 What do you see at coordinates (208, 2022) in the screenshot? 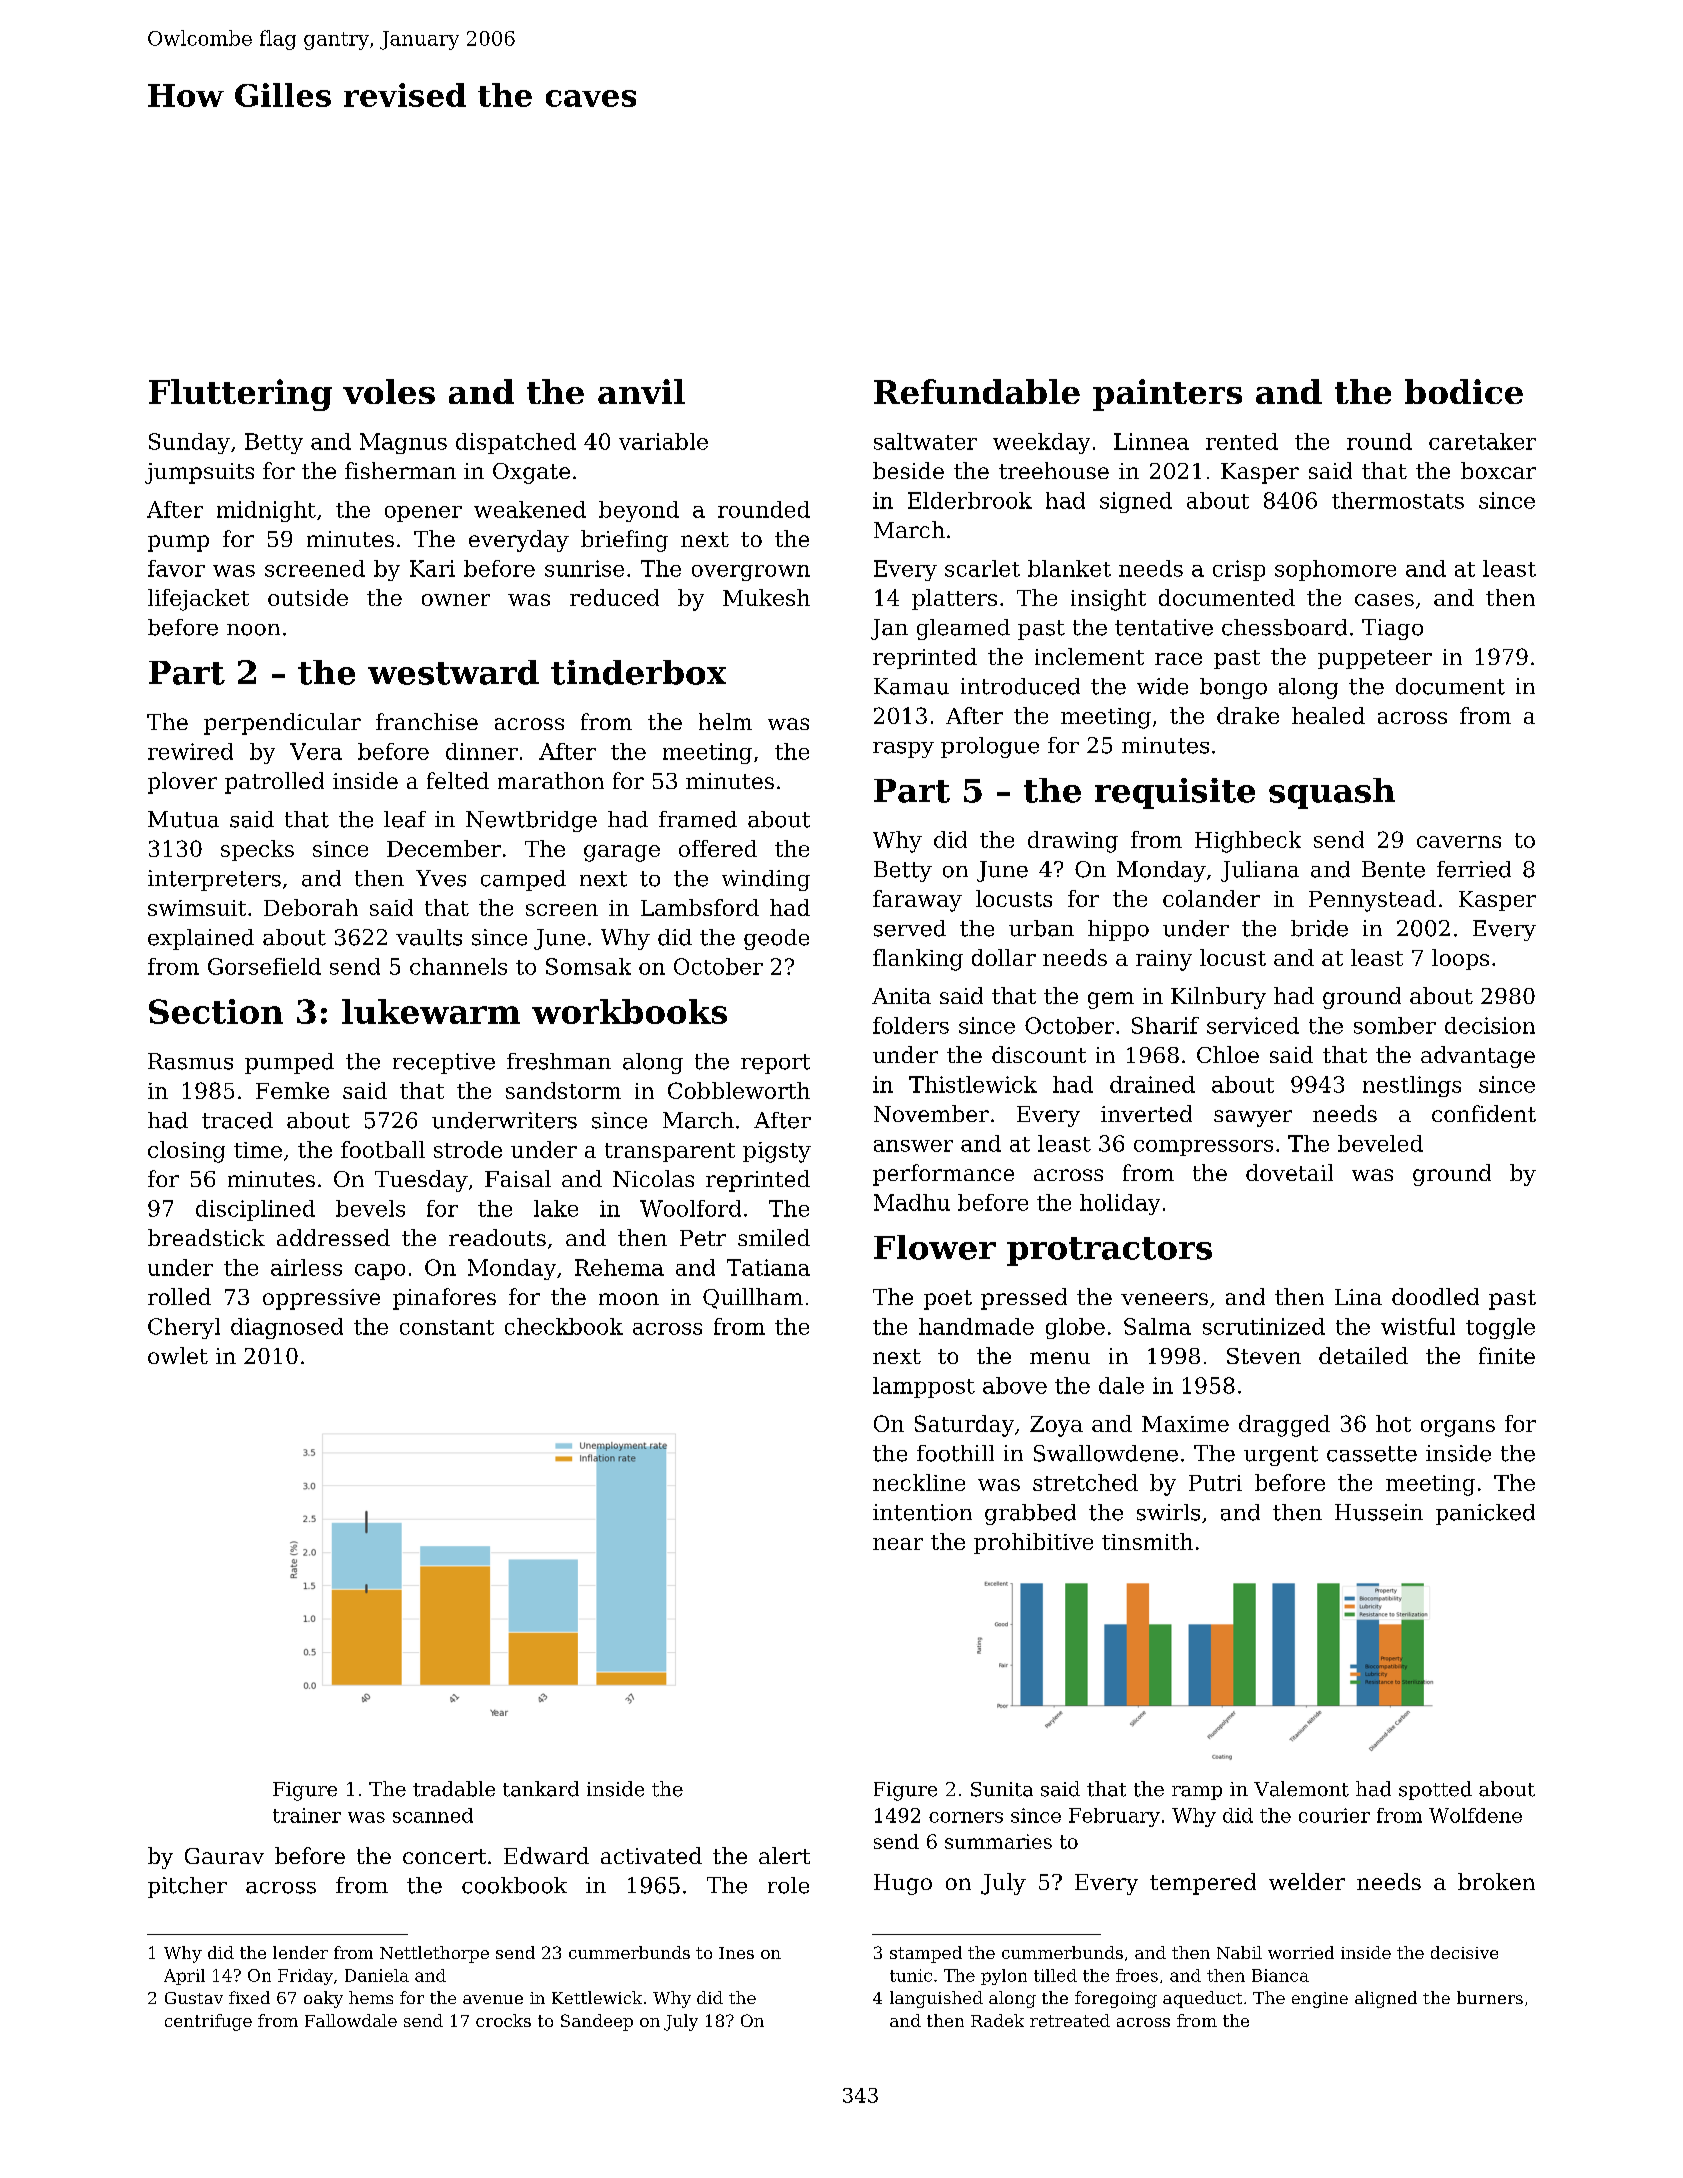
I see `centrifuge` at bounding box center [208, 2022].
